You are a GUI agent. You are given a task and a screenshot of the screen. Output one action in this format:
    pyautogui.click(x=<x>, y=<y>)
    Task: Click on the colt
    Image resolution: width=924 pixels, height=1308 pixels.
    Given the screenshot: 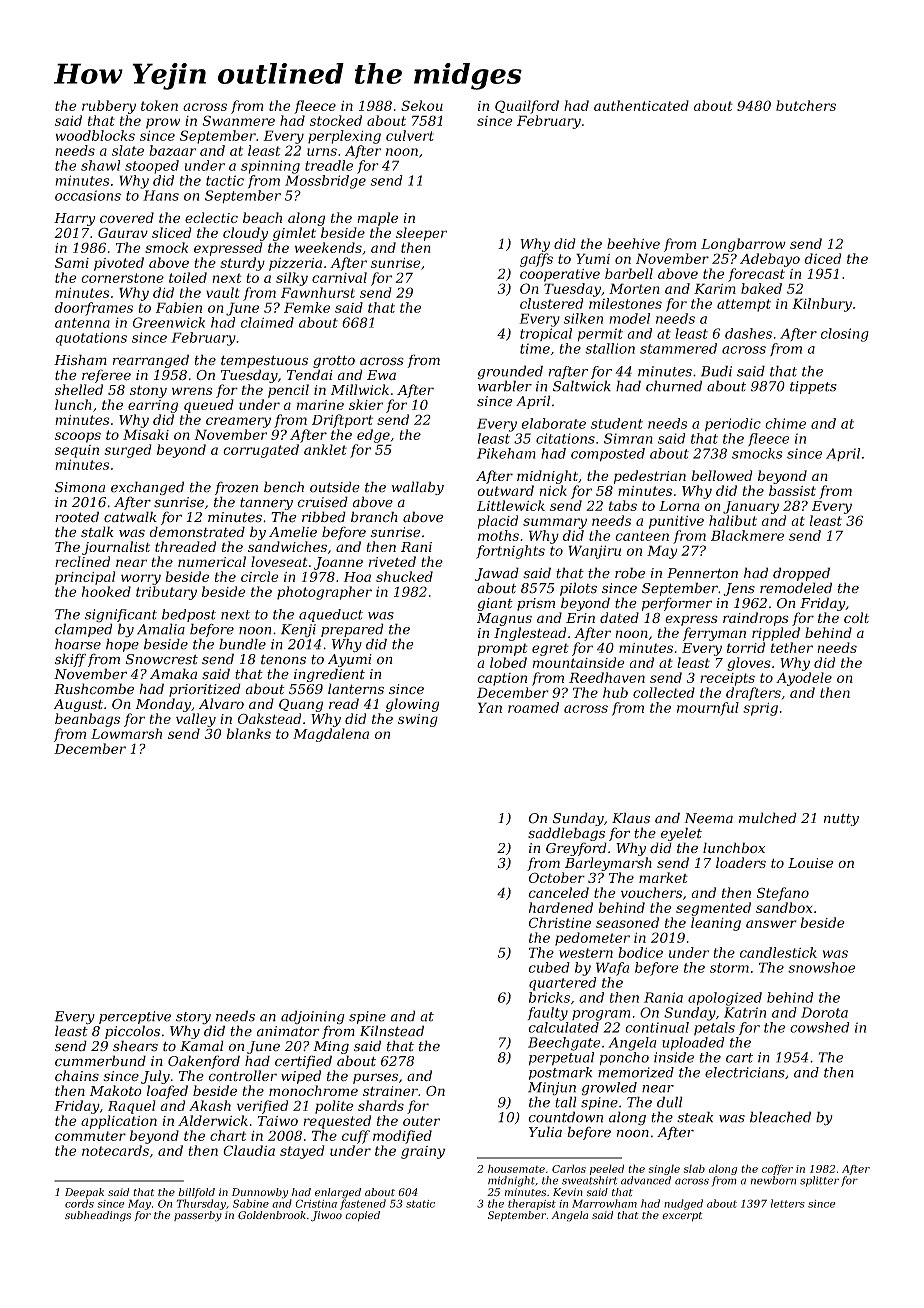 What is the action you would take?
    pyautogui.click(x=856, y=617)
